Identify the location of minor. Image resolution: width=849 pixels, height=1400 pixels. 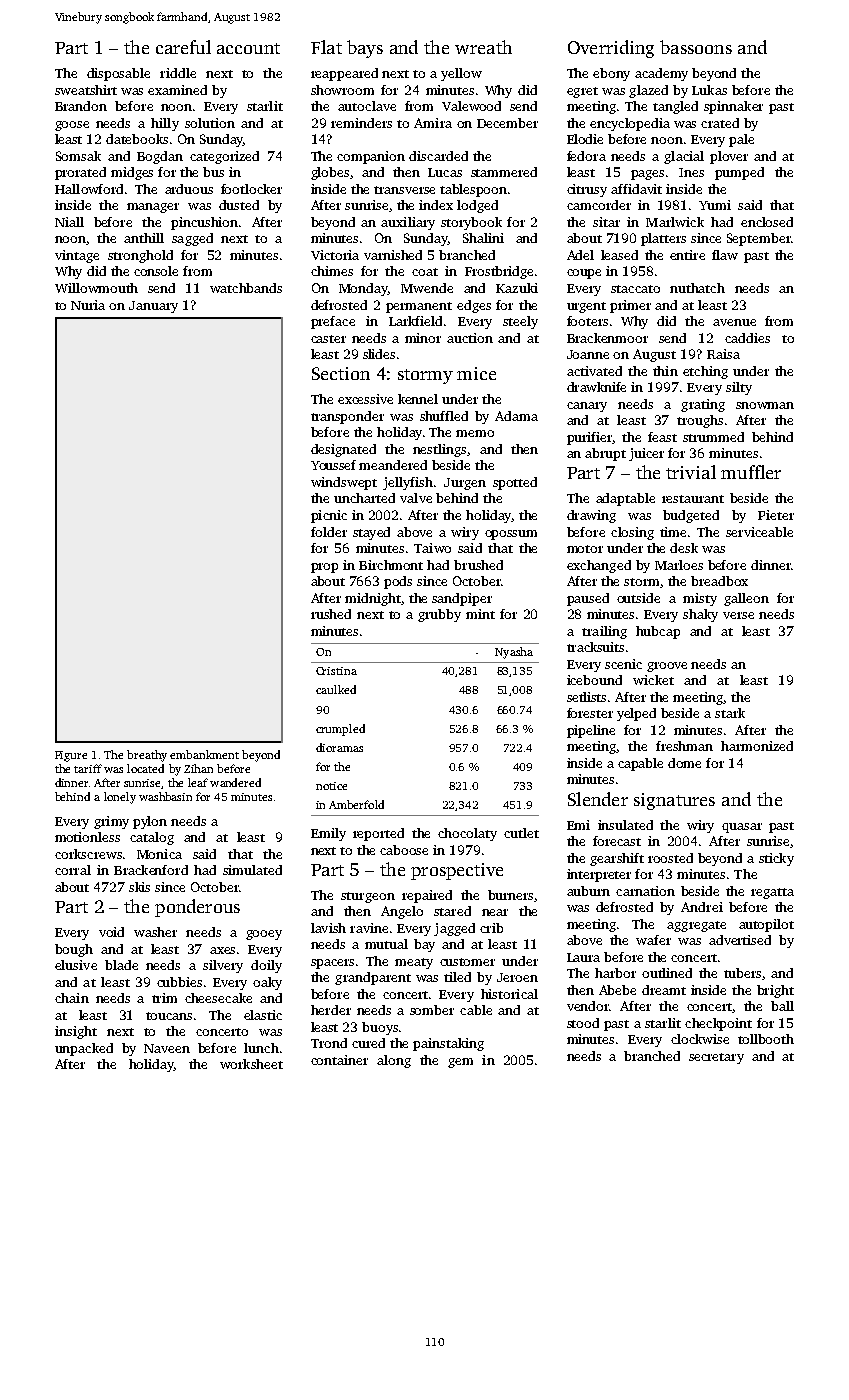
(423, 338).
